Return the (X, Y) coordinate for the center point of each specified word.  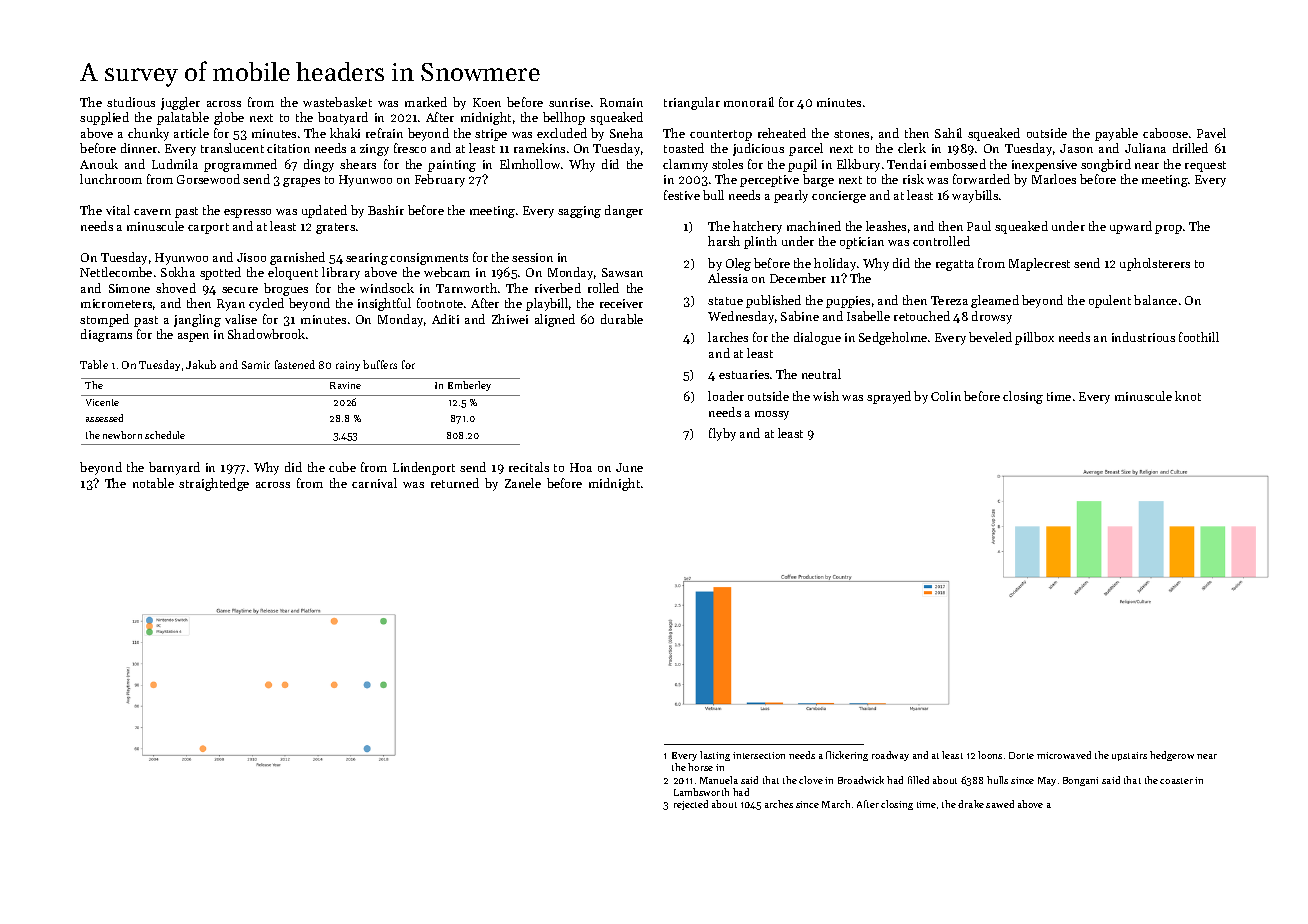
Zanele (523, 483)
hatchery (757, 227)
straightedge (214, 484)
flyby (722, 434)
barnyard (174, 468)
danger (624, 211)
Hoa (581, 467)
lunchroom (111, 179)
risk (913, 179)
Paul (979, 226)
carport (208, 228)
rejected (691, 805)
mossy (772, 415)
